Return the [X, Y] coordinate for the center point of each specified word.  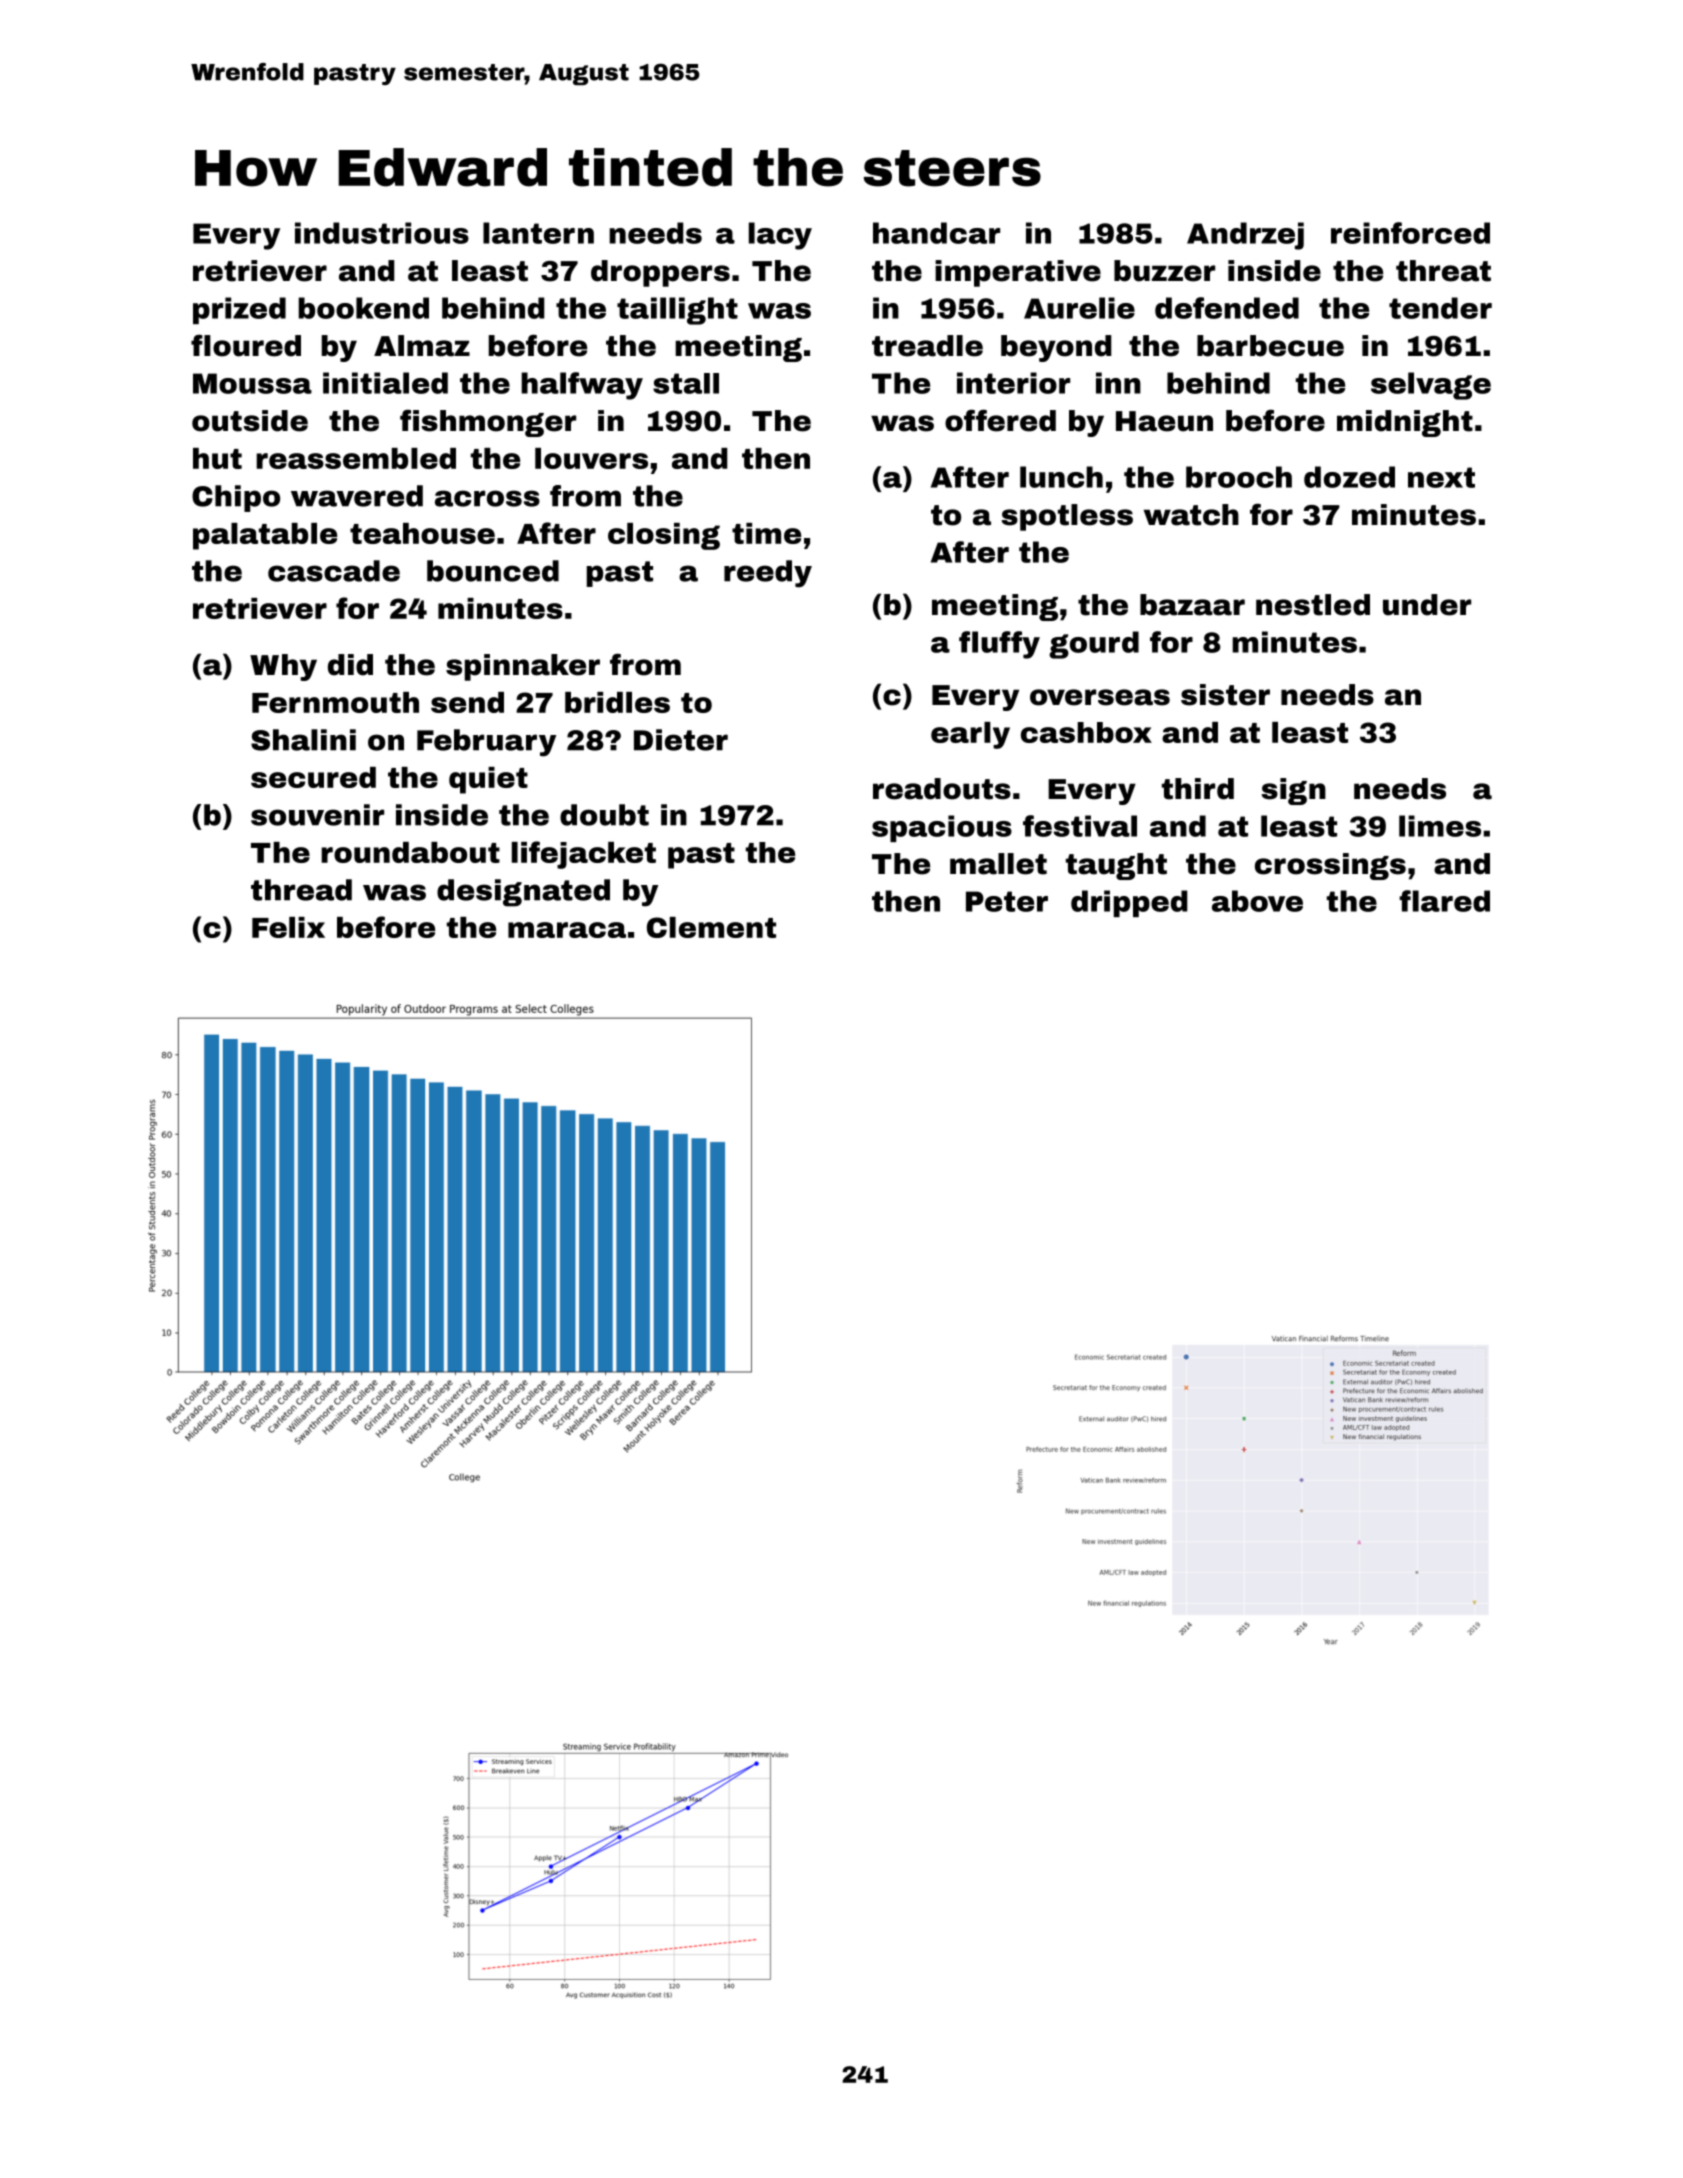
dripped [1129, 903]
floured [246, 345]
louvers [591, 458]
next [1441, 477]
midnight [1405, 423]
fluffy [999, 645]
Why [283, 667]
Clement [711, 927]
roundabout [410, 852]
